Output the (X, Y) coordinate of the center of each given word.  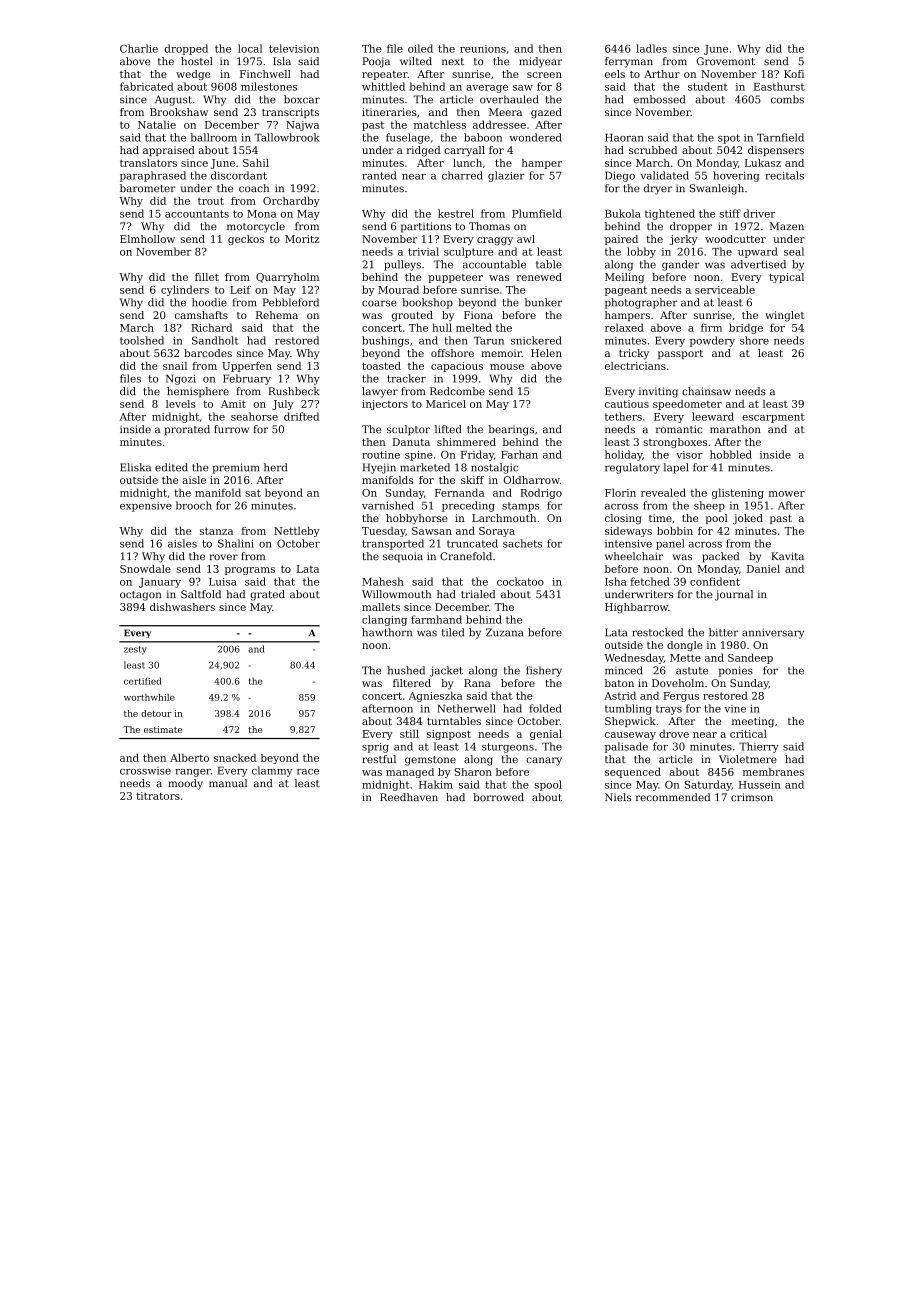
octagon (140, 596)
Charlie (139, 48)
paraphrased (153, 176)
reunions (483, 49)
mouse (507, 367)
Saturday (708, 785)
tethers (623, 416)
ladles (651, 48)
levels (181, 404)
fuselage (408, 138)
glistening (738, 493)
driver (759, 213)
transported (393, 544)
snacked (235, 758)
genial (546, 735)
